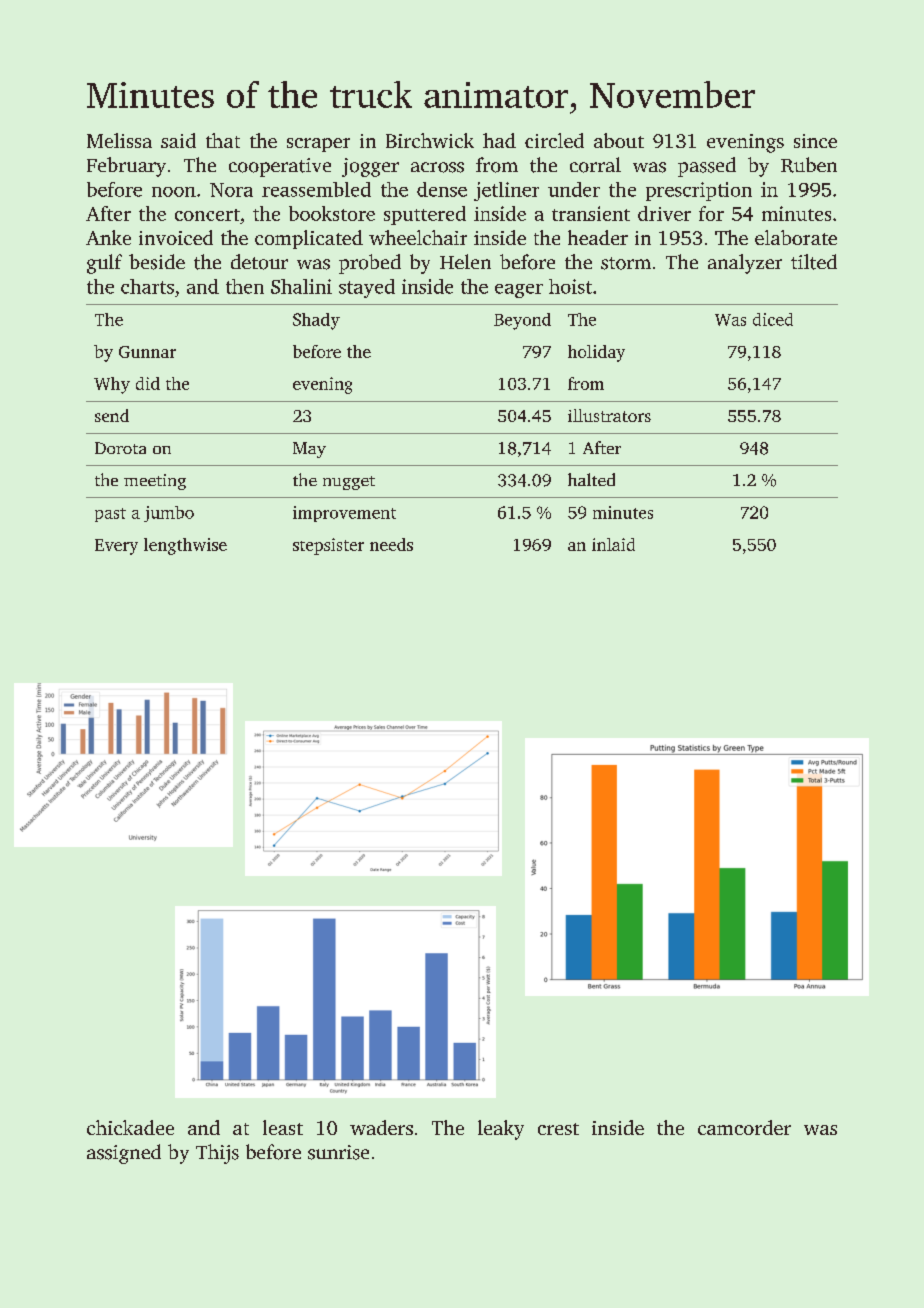 This screenshot has width=924, height=1308. What do you see at coordinates (116, 547) in the screenshot?
I see `Every` at bounding box center [116, 547].
